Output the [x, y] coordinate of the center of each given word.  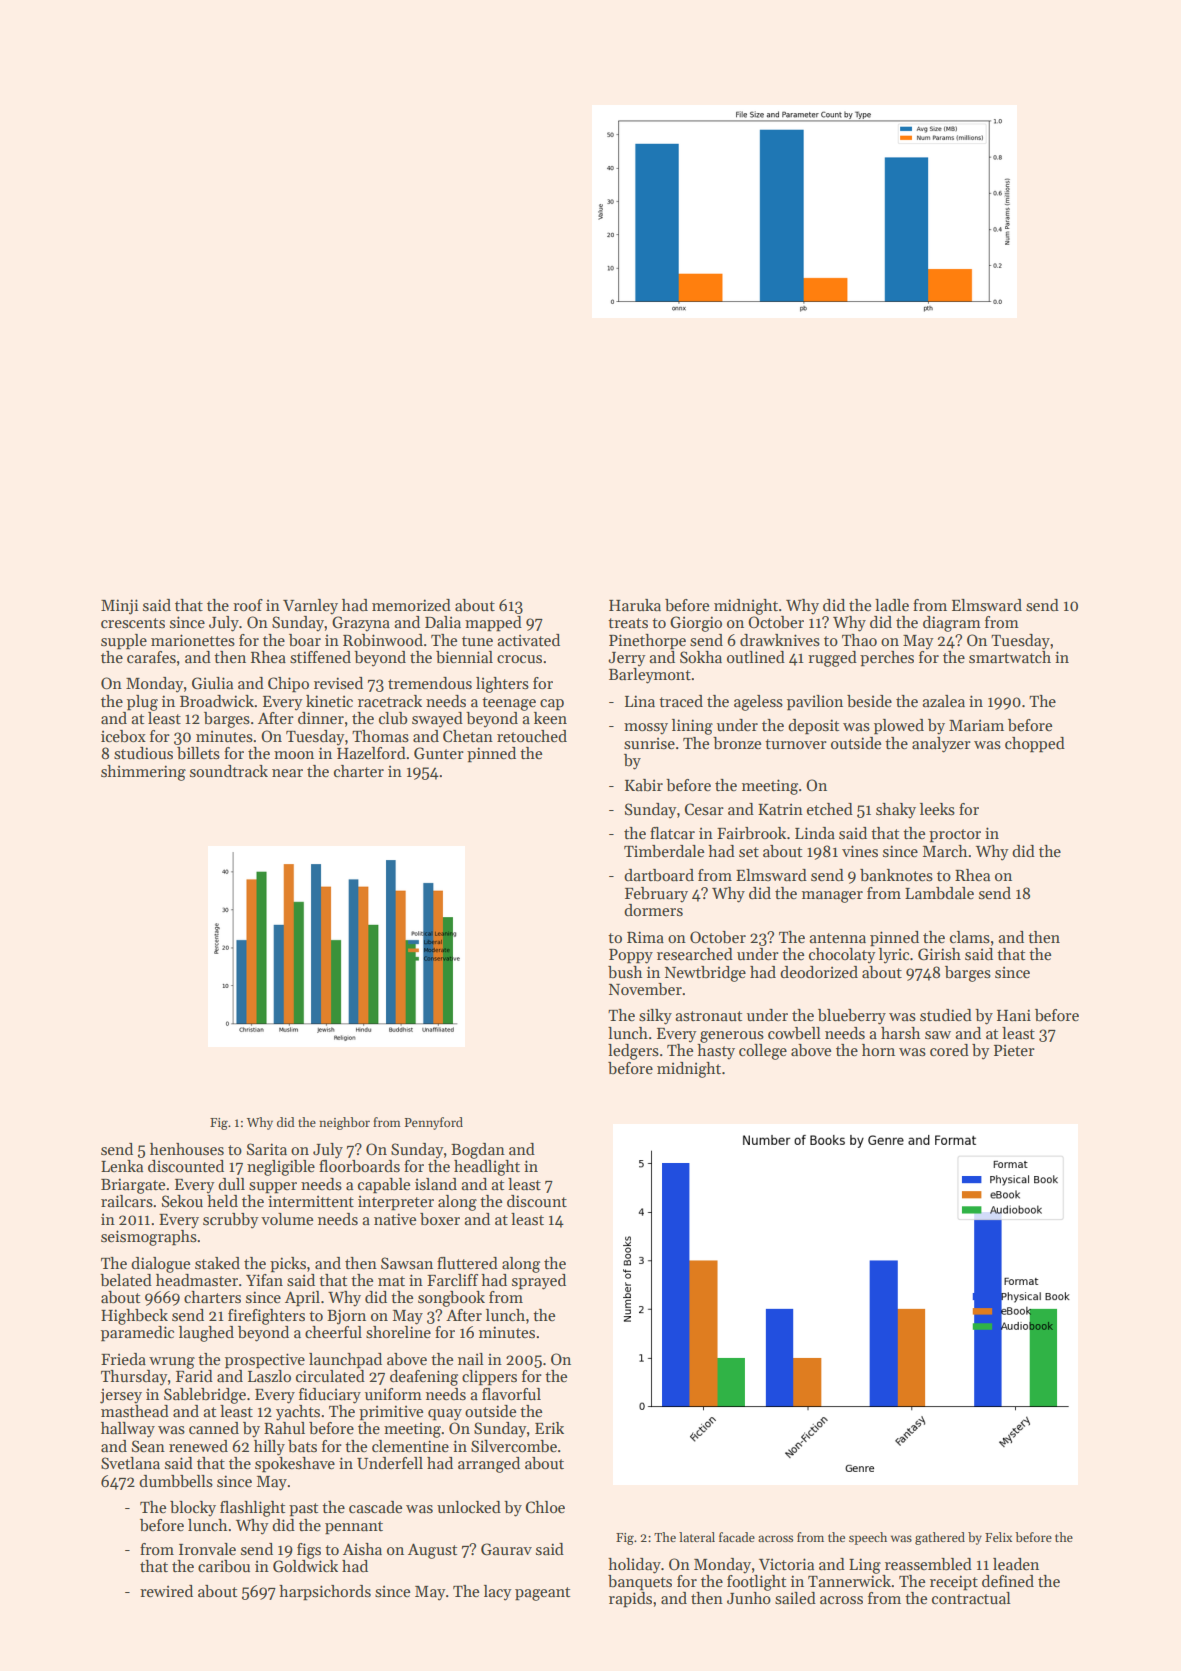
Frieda [123, 1359]
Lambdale [939, 893]
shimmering [143, 773]
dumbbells [176, 1481]
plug [142, 703]
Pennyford [434, 1123]
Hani [1014, 1015]
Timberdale [664, 851]
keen [550, 718]
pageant [542, 1594]
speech [868, 1538]
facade [737, 1537]
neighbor [344, 1123]
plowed [899, 727]
